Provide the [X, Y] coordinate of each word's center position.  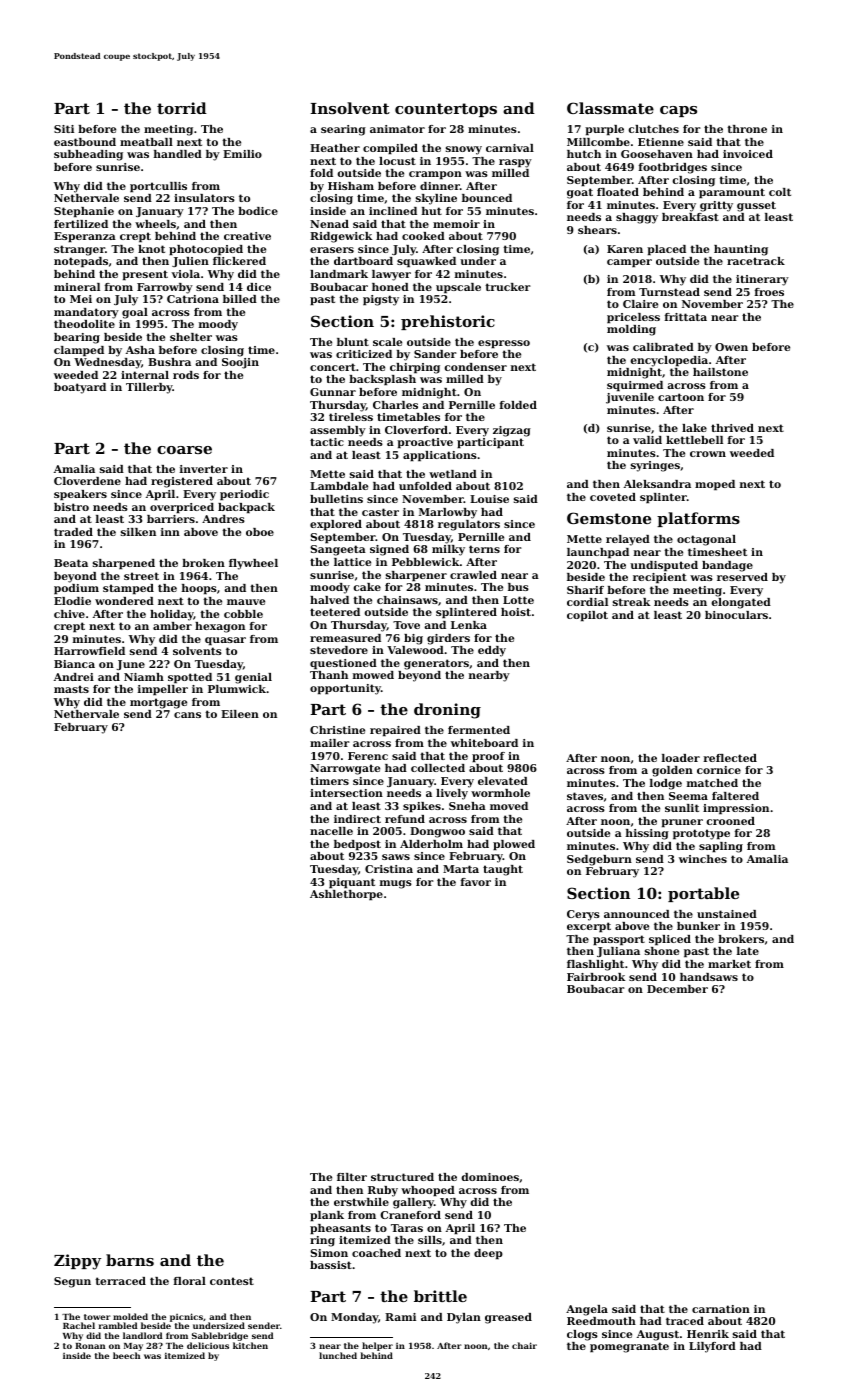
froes [769, 292]
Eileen [240, 714]
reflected [730, 758]
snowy [464, 150]
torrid [182, 108]
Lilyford [712, 1347]
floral [189, 1281]
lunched [338, 1355]
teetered [335, 612]
